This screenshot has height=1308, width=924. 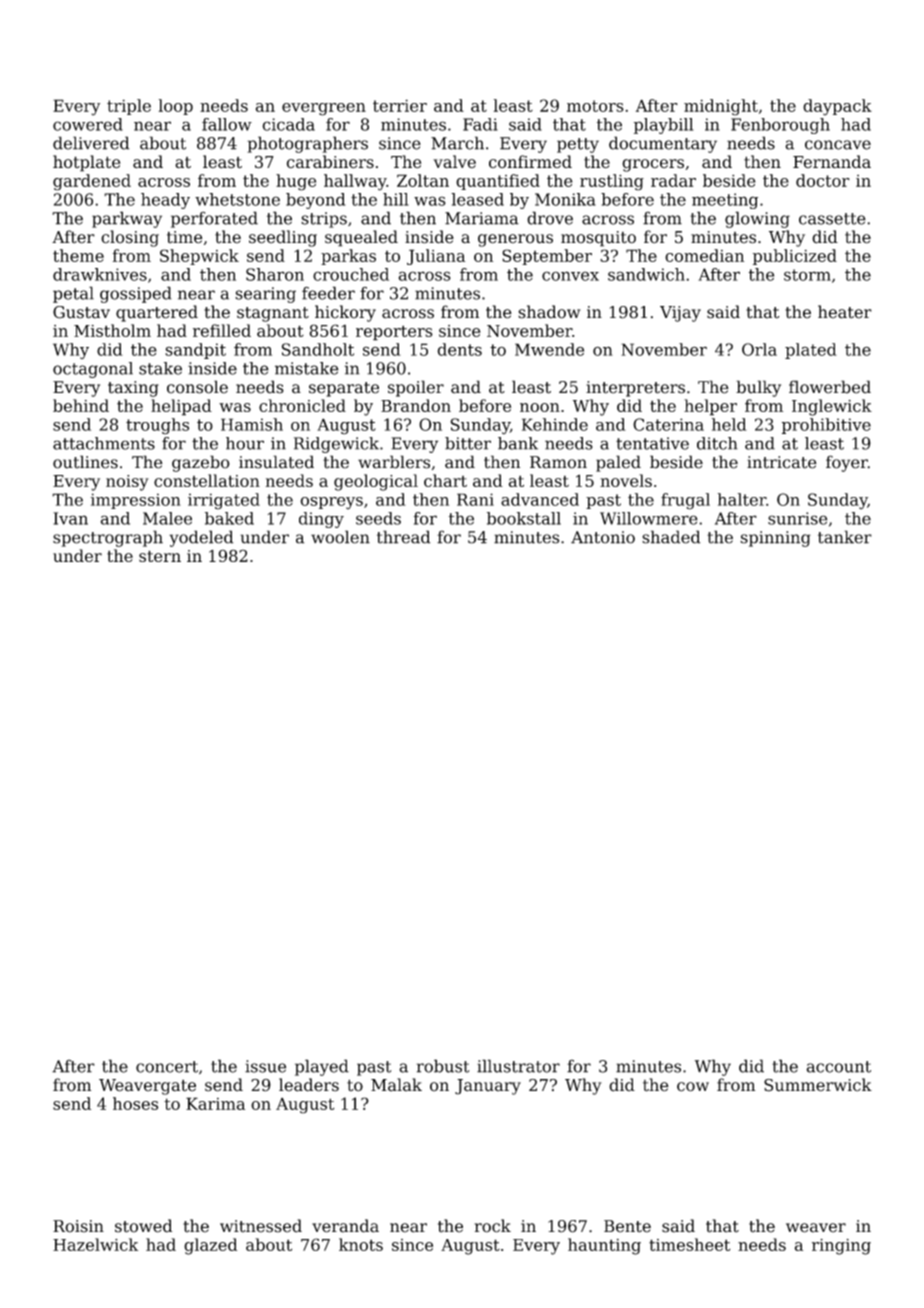 I want to click on noisy, so click(x=127, y=483).
